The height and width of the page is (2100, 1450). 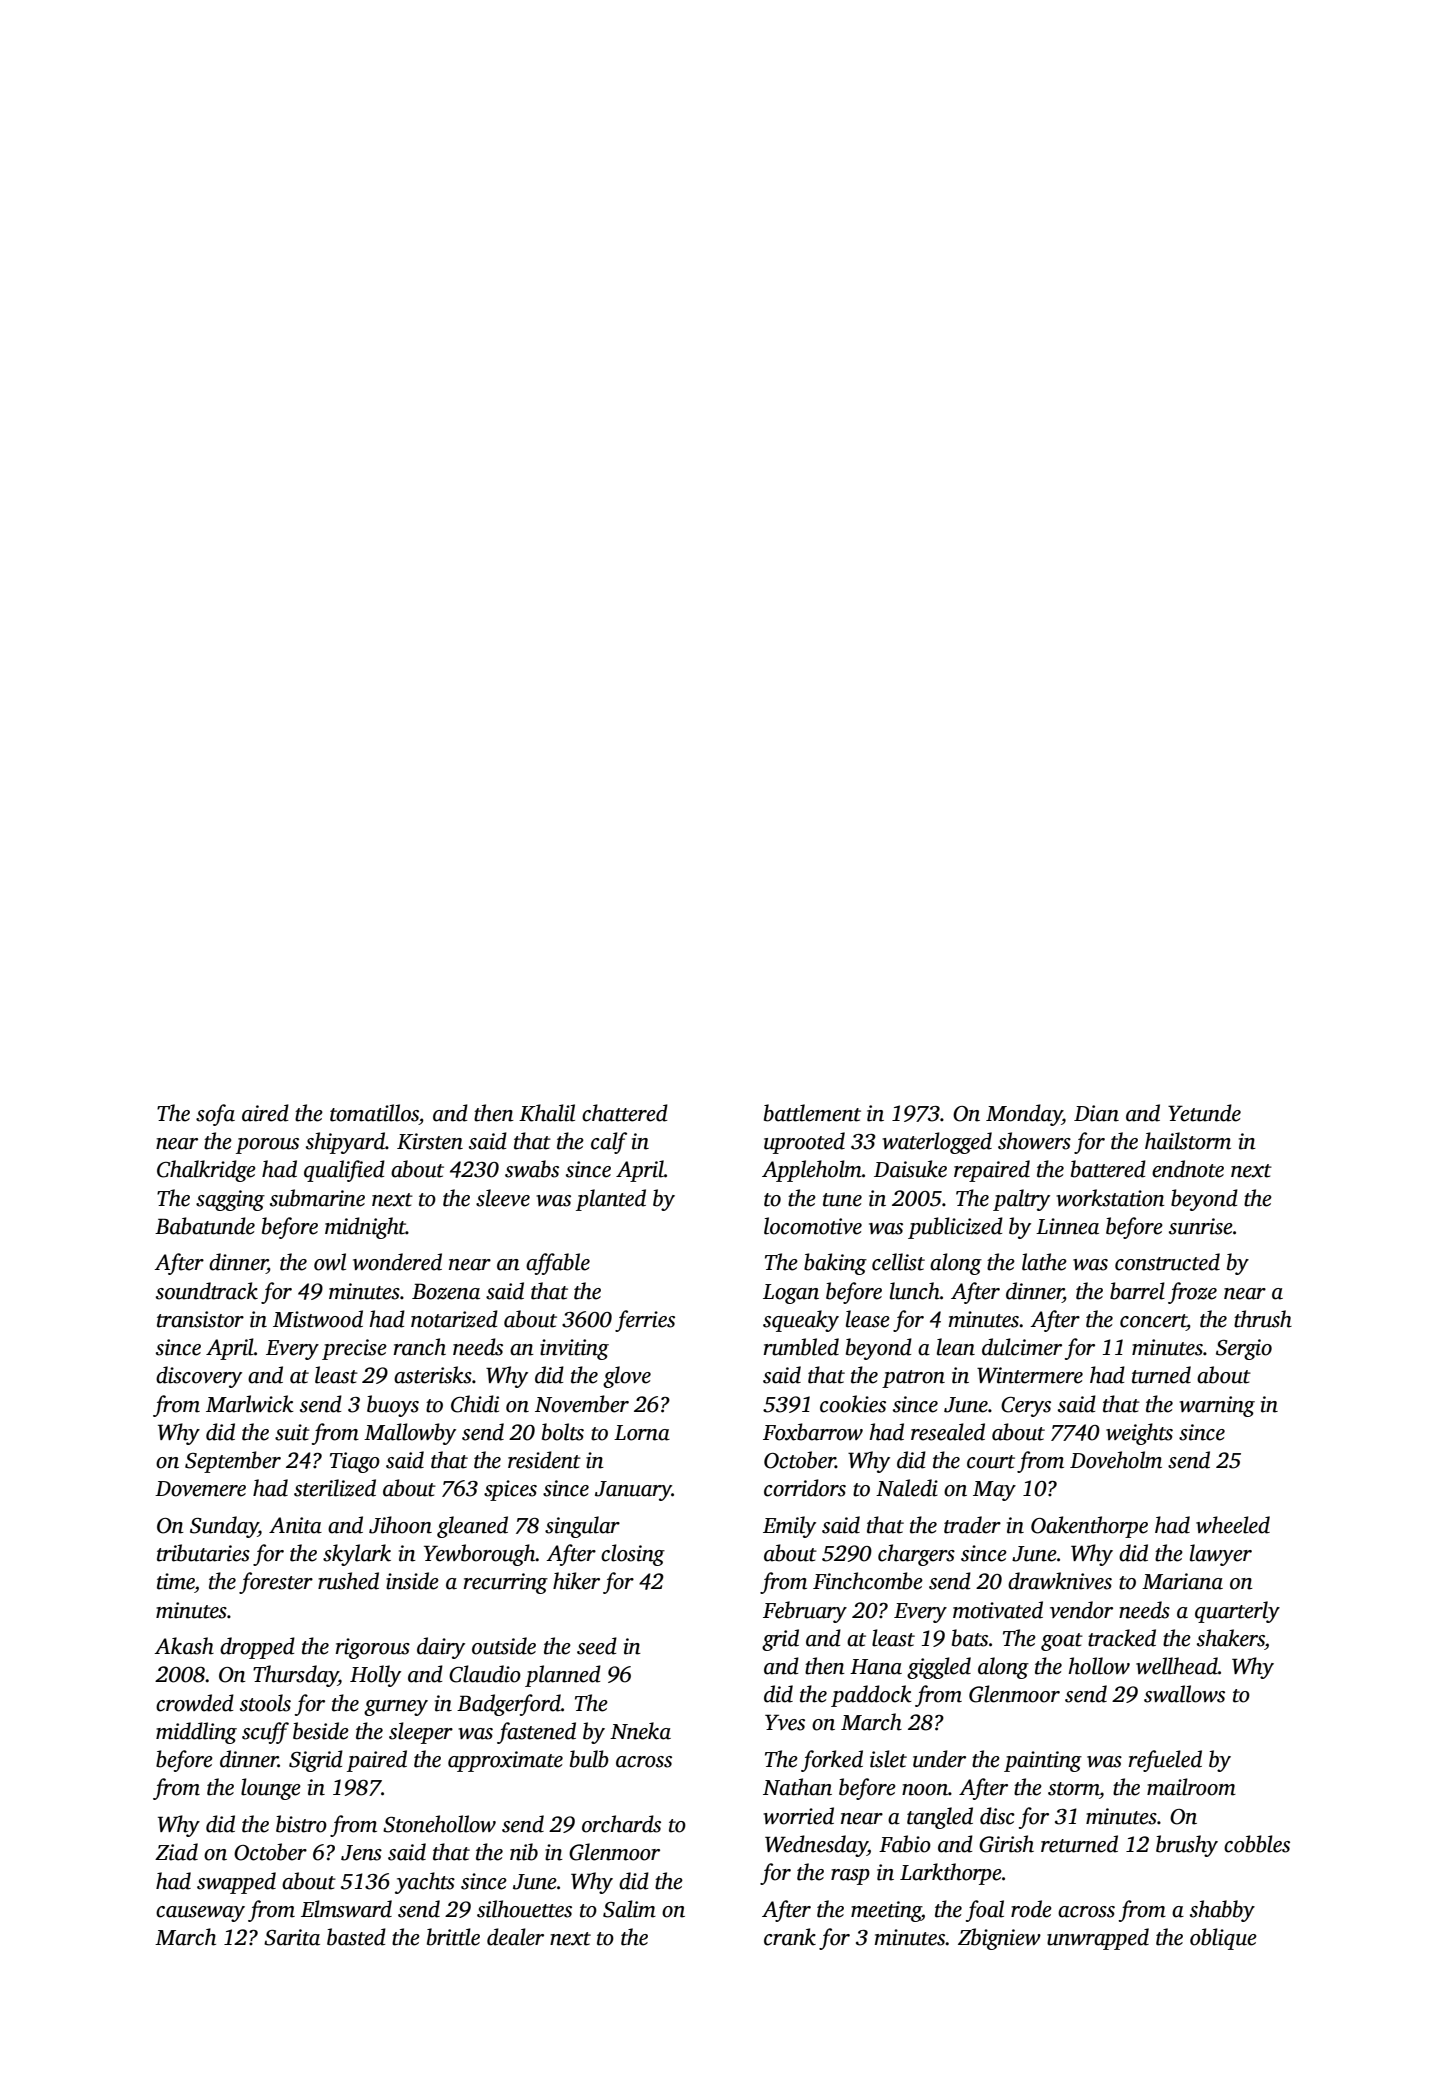 I want to click on ferries, so click(x=645, y=1321).
